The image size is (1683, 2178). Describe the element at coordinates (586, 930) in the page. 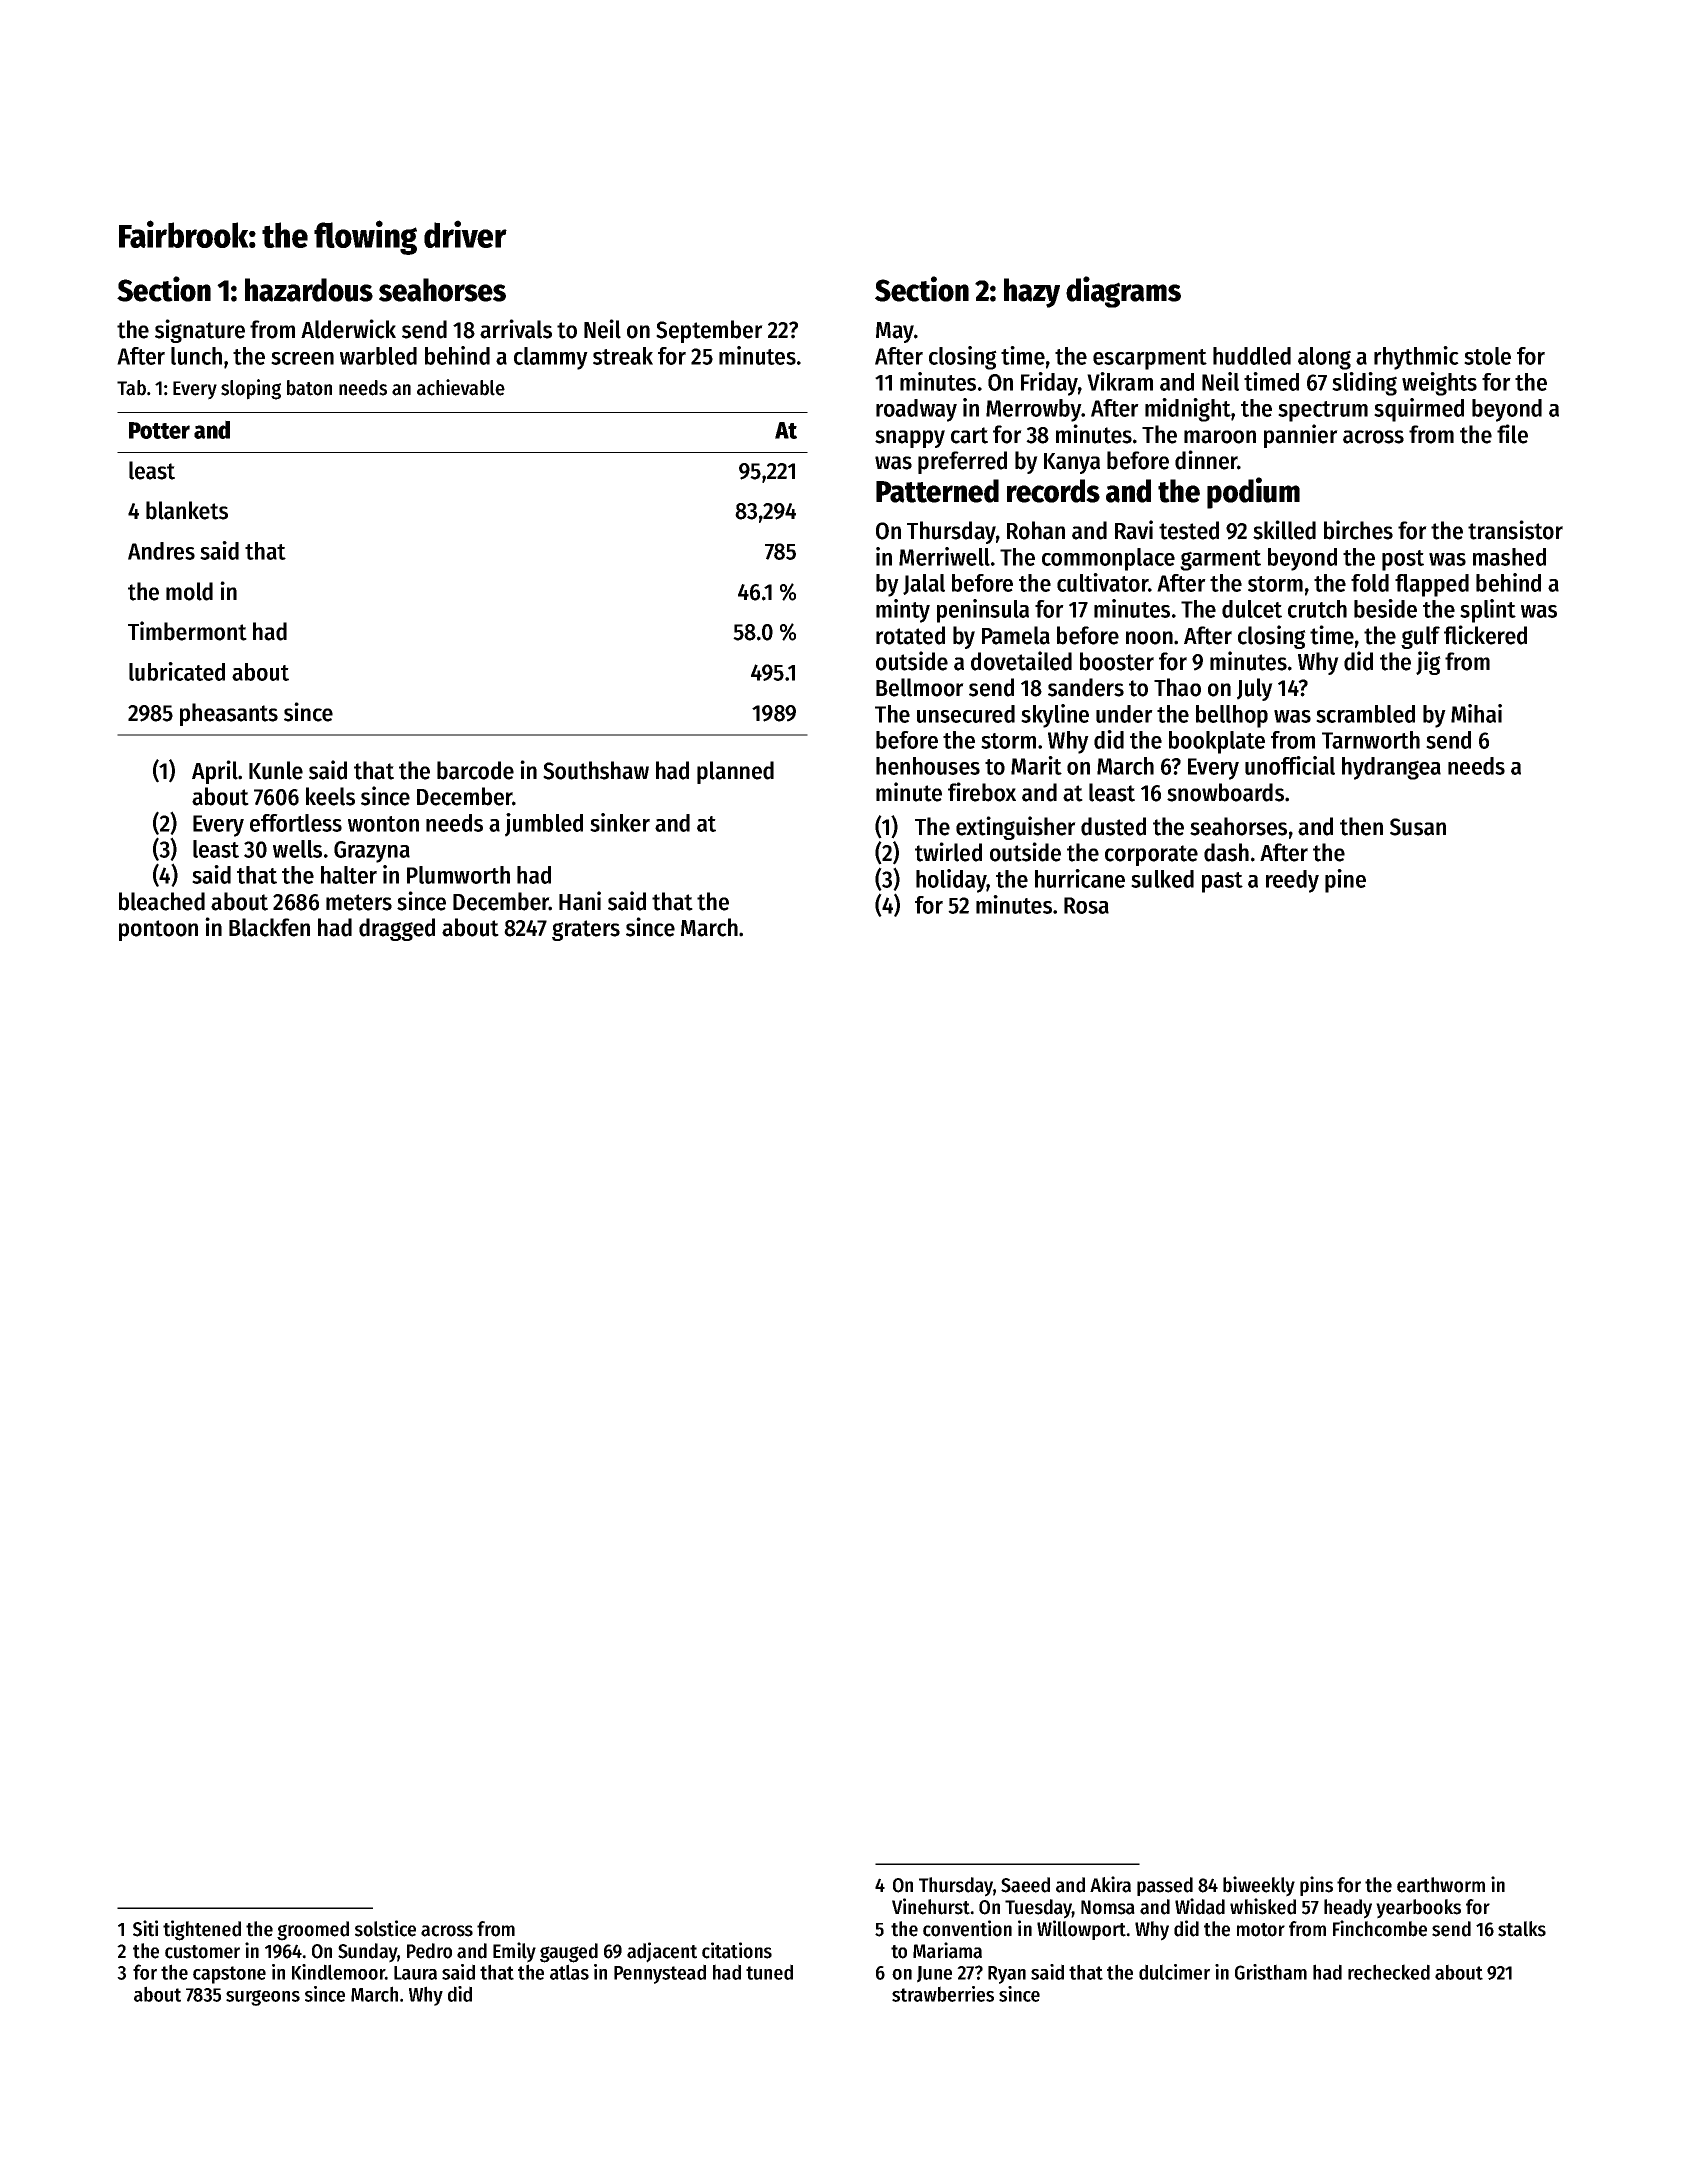

I see `graters` at that location.
